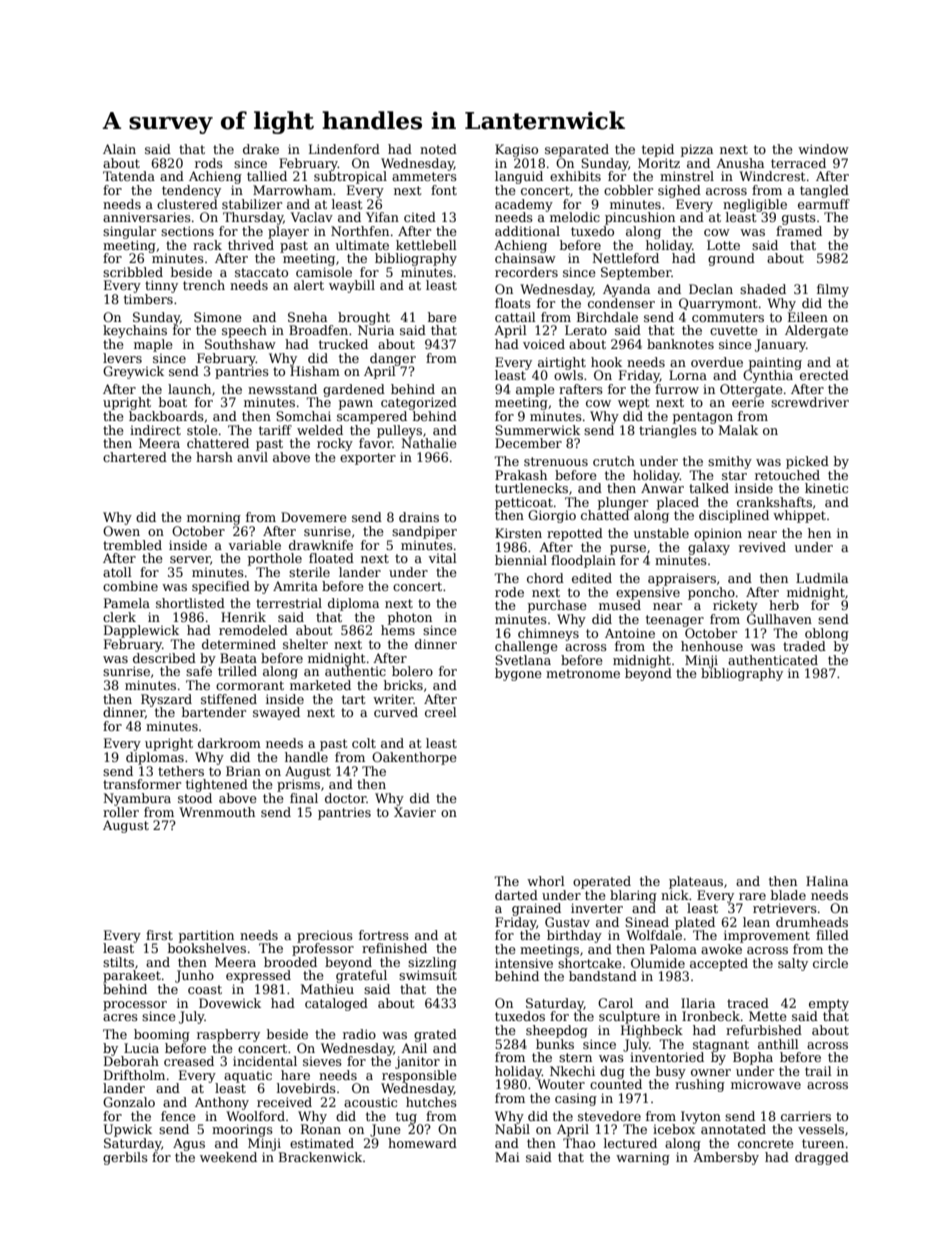 Image resolution: width=952 pixels, height=1233 pixels. What do you see at coordinates (444, 190) in the screenshot?
I see `font` at bounding box center [444, 190].
